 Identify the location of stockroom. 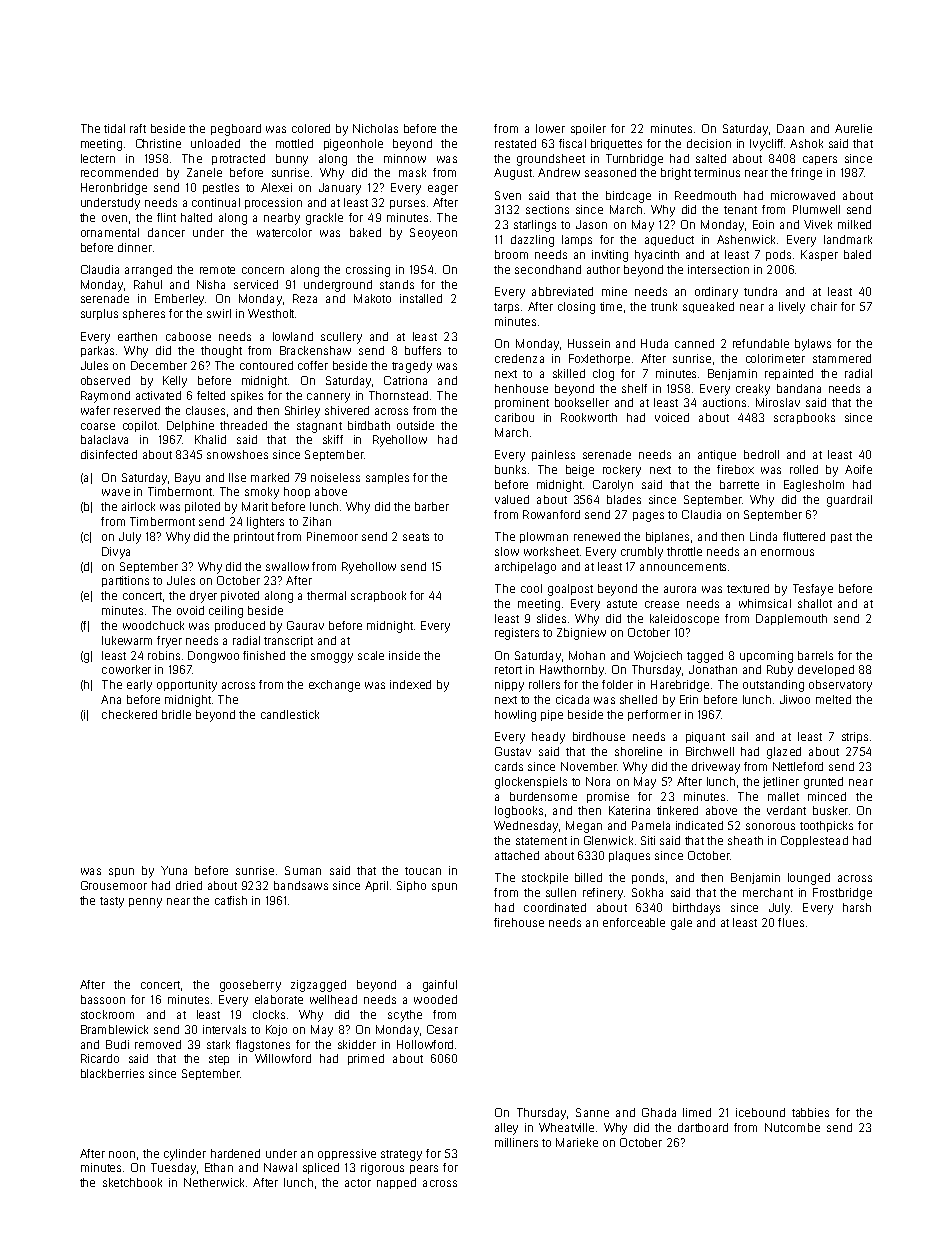
(107, 1014).
